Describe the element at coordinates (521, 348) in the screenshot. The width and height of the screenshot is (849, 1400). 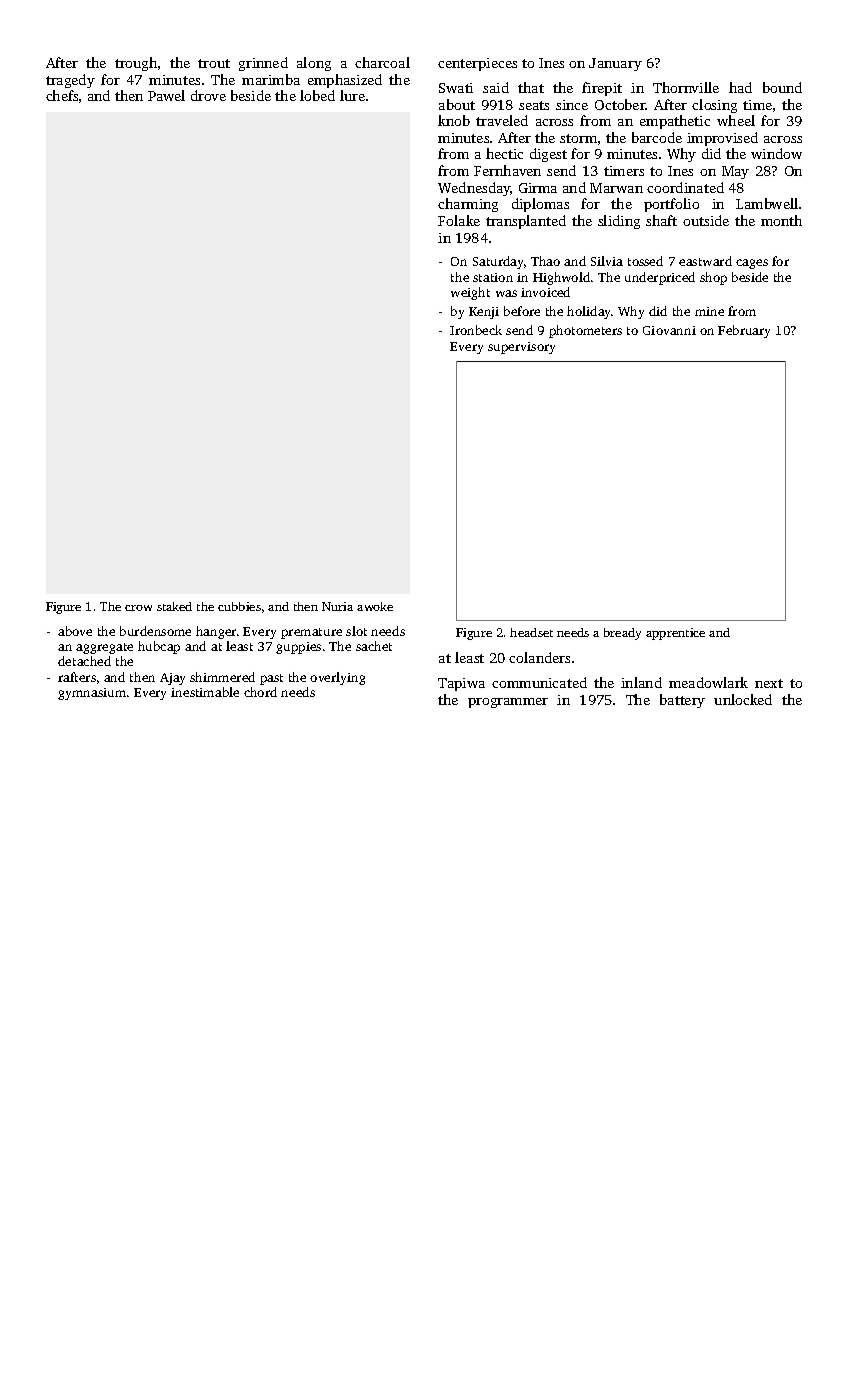
I see `supervisory` at that location.
